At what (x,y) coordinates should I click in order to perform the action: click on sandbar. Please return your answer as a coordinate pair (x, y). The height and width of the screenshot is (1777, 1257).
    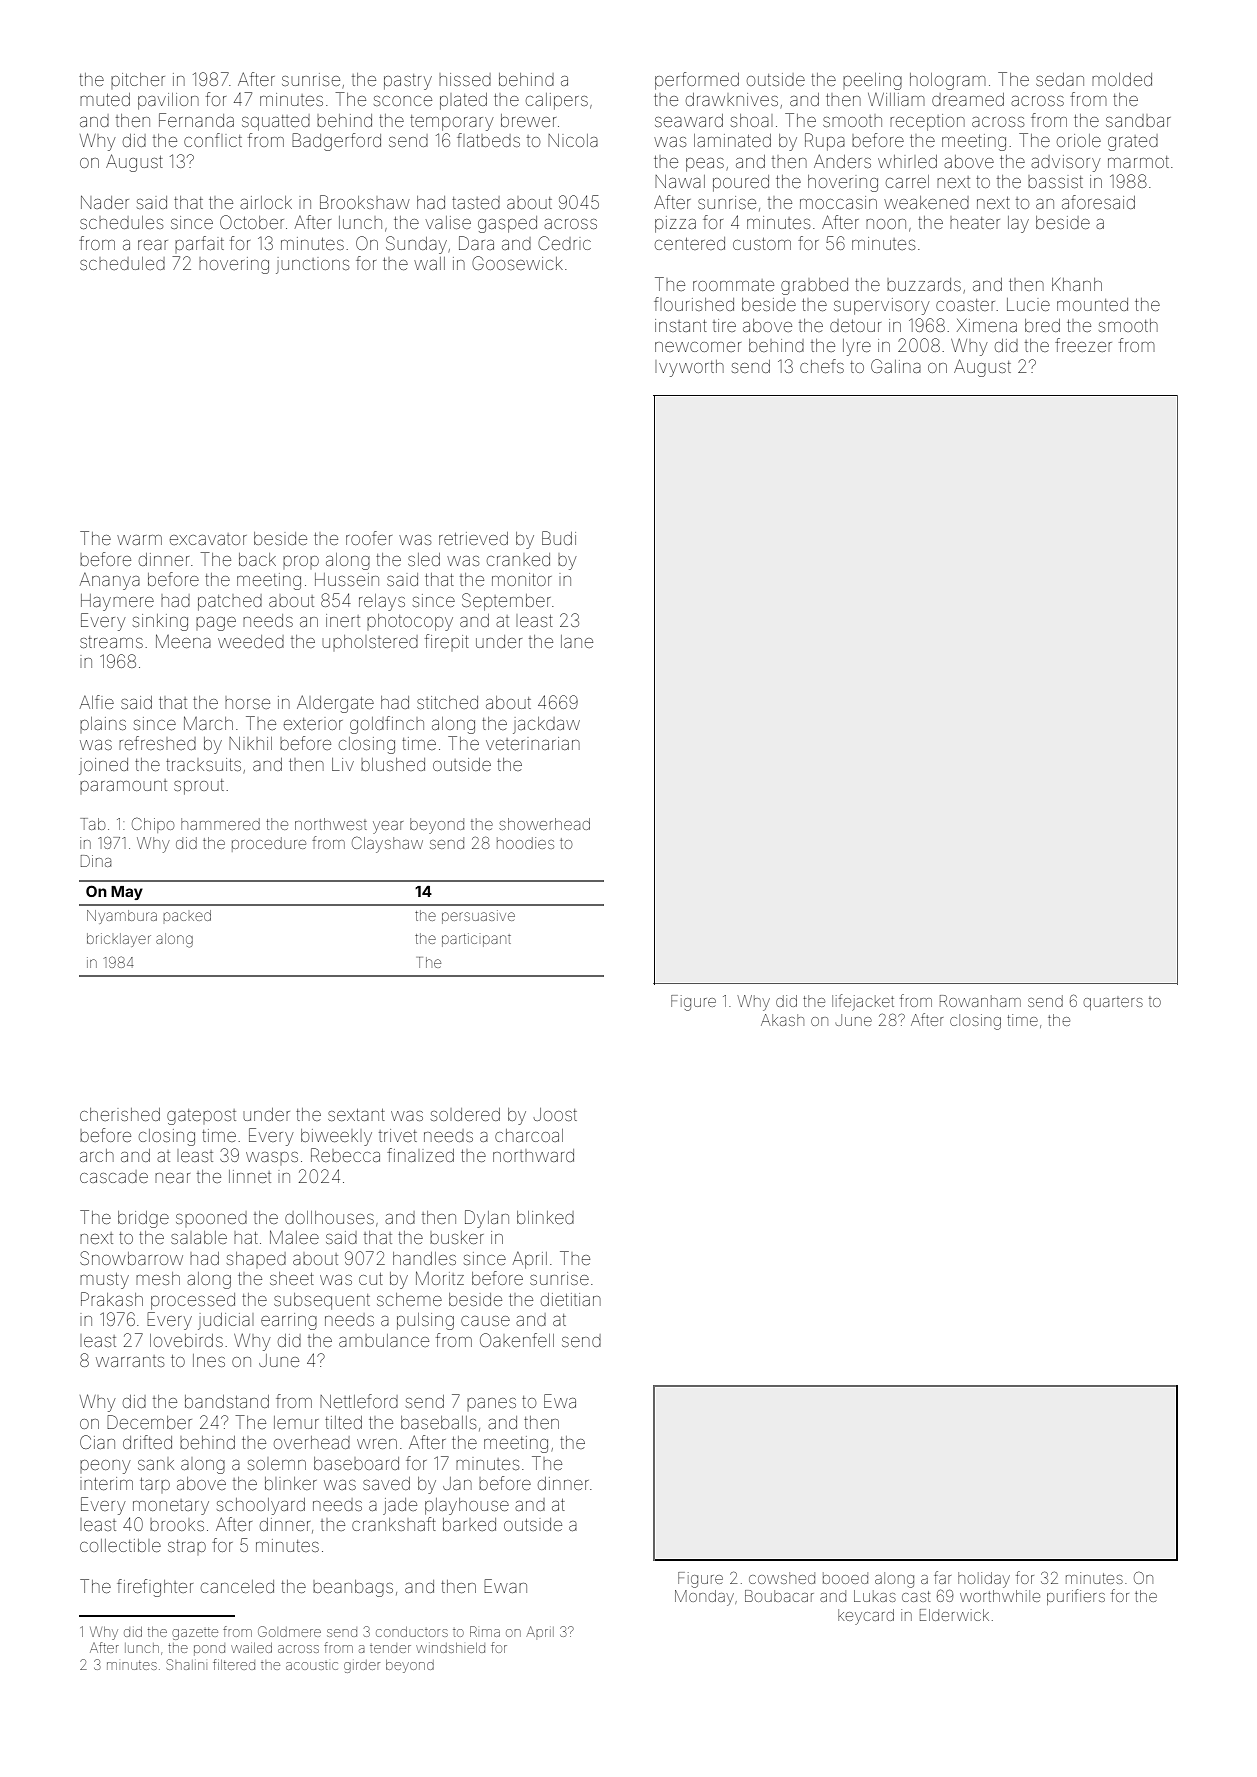
    Looking at the image, I should click on (1138, 120).
